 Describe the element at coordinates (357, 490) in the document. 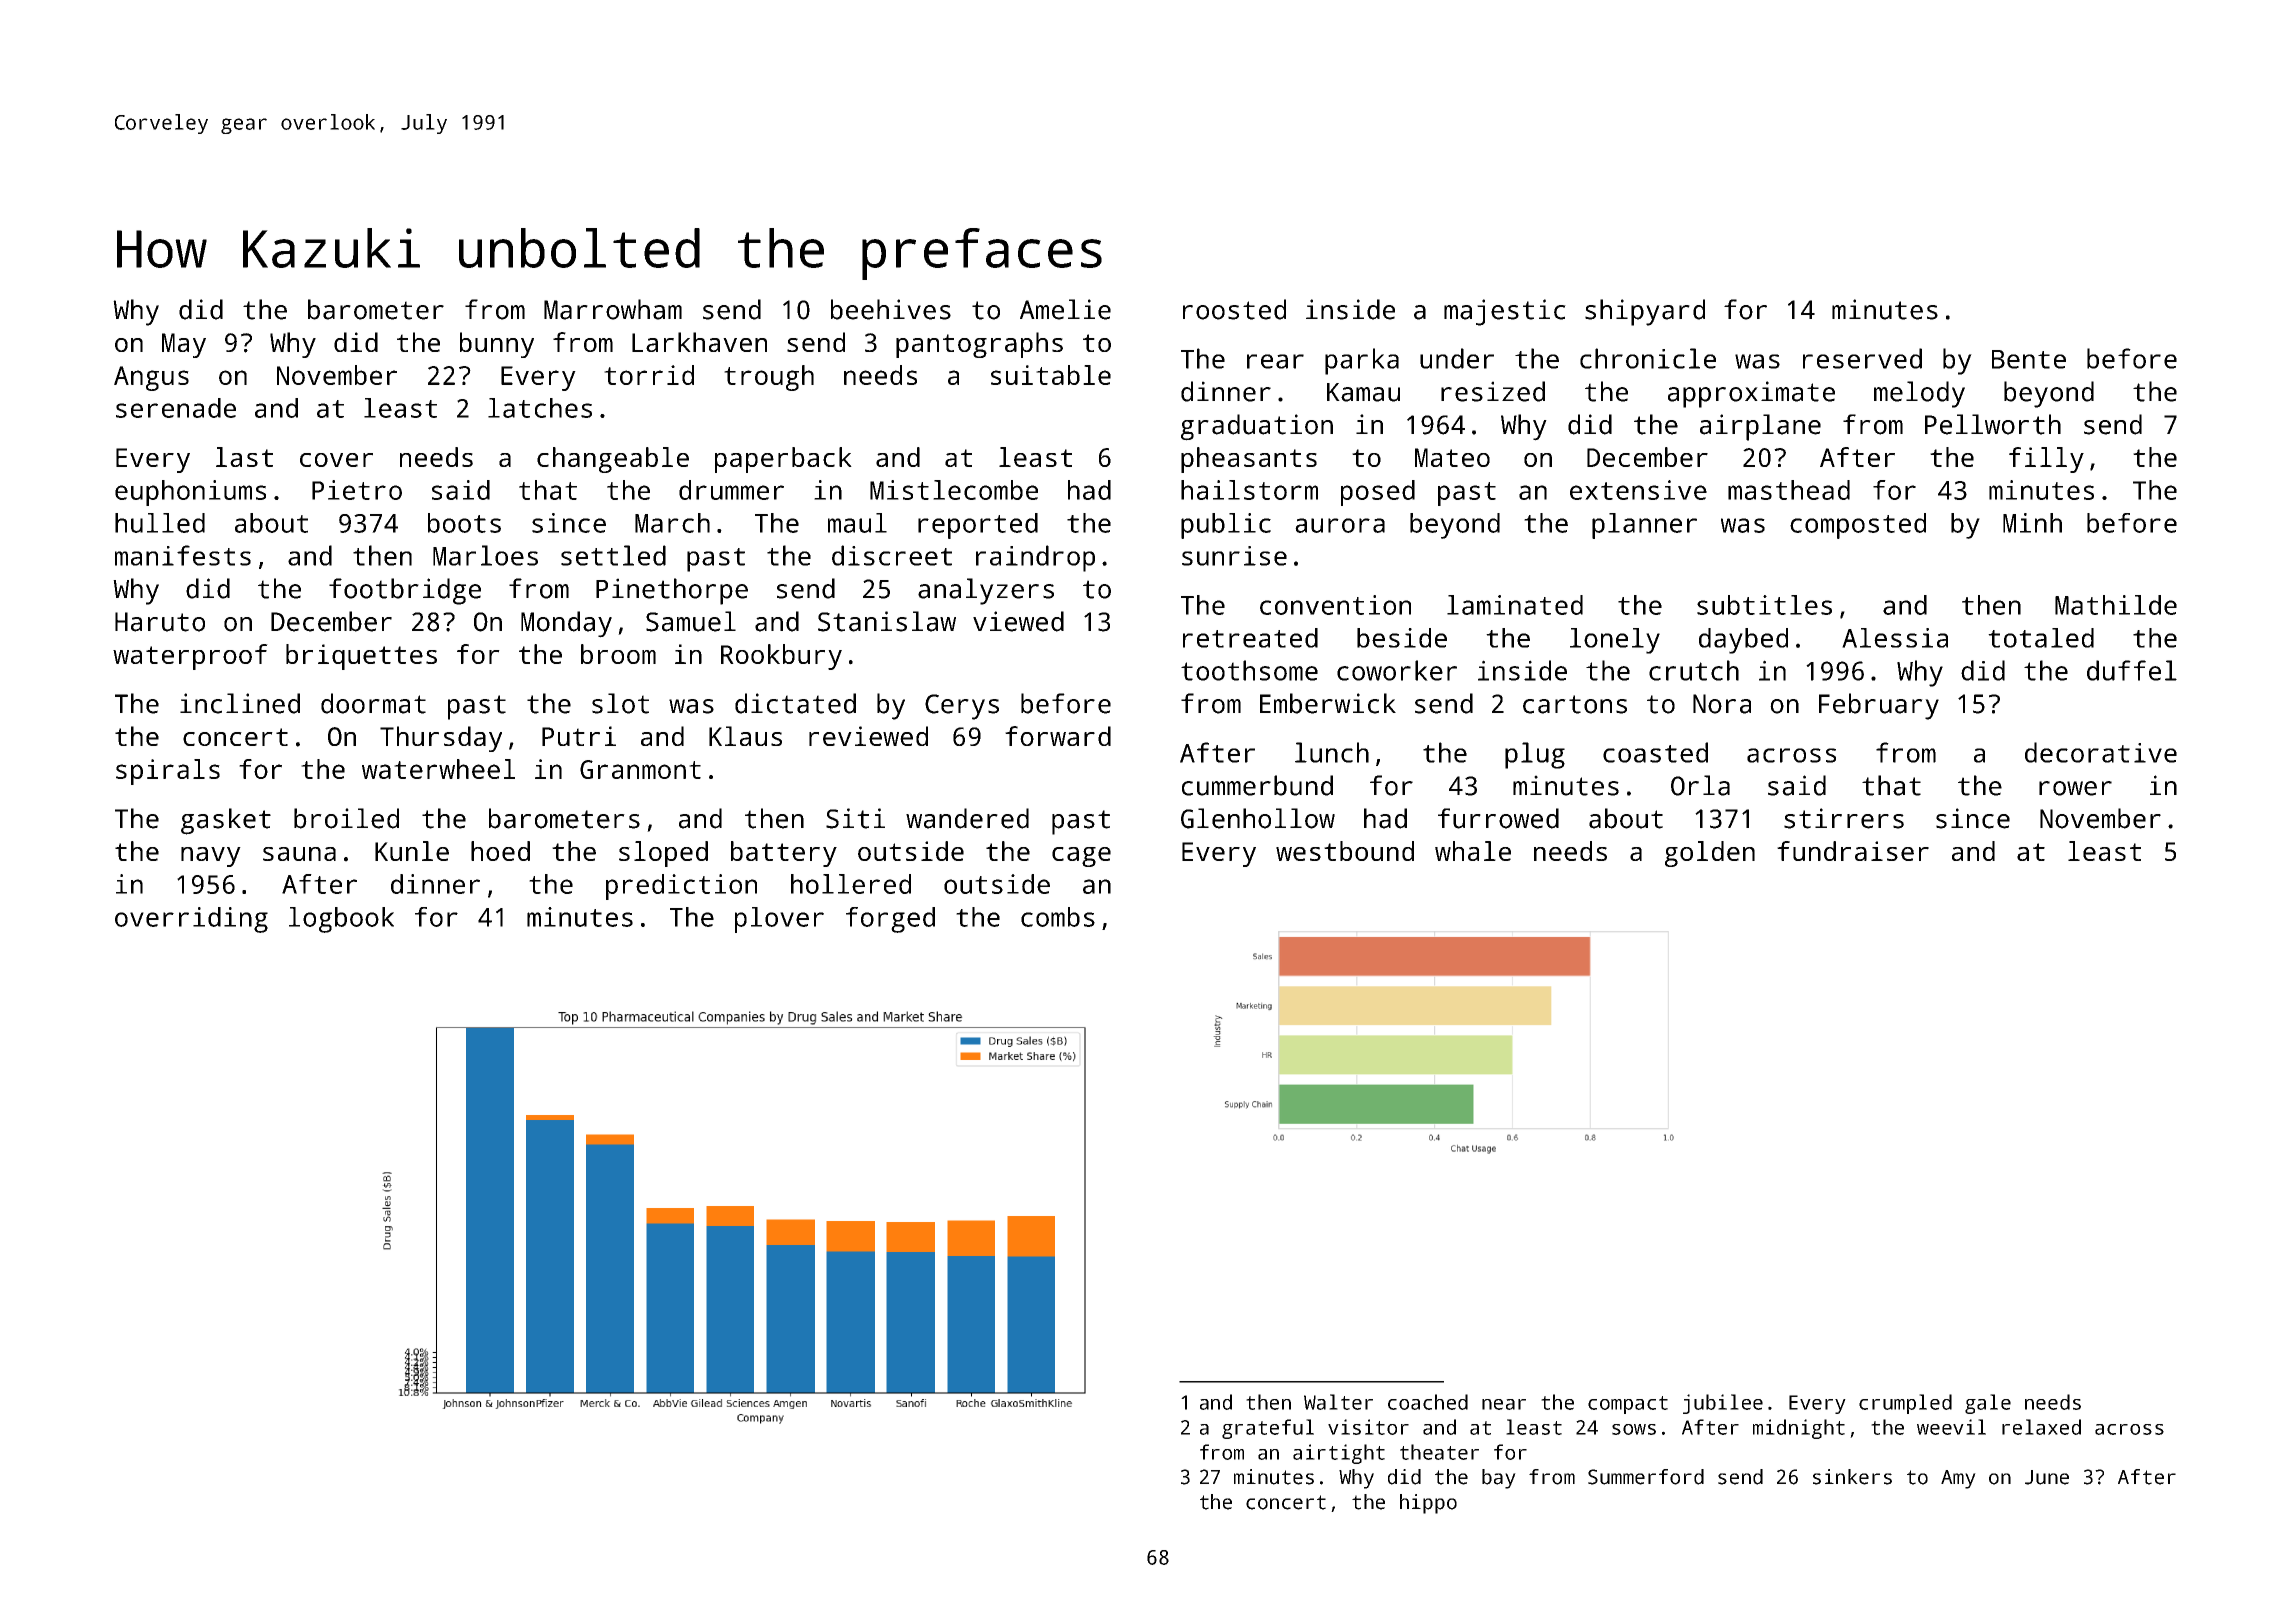

I see `Pietro` at that location.
